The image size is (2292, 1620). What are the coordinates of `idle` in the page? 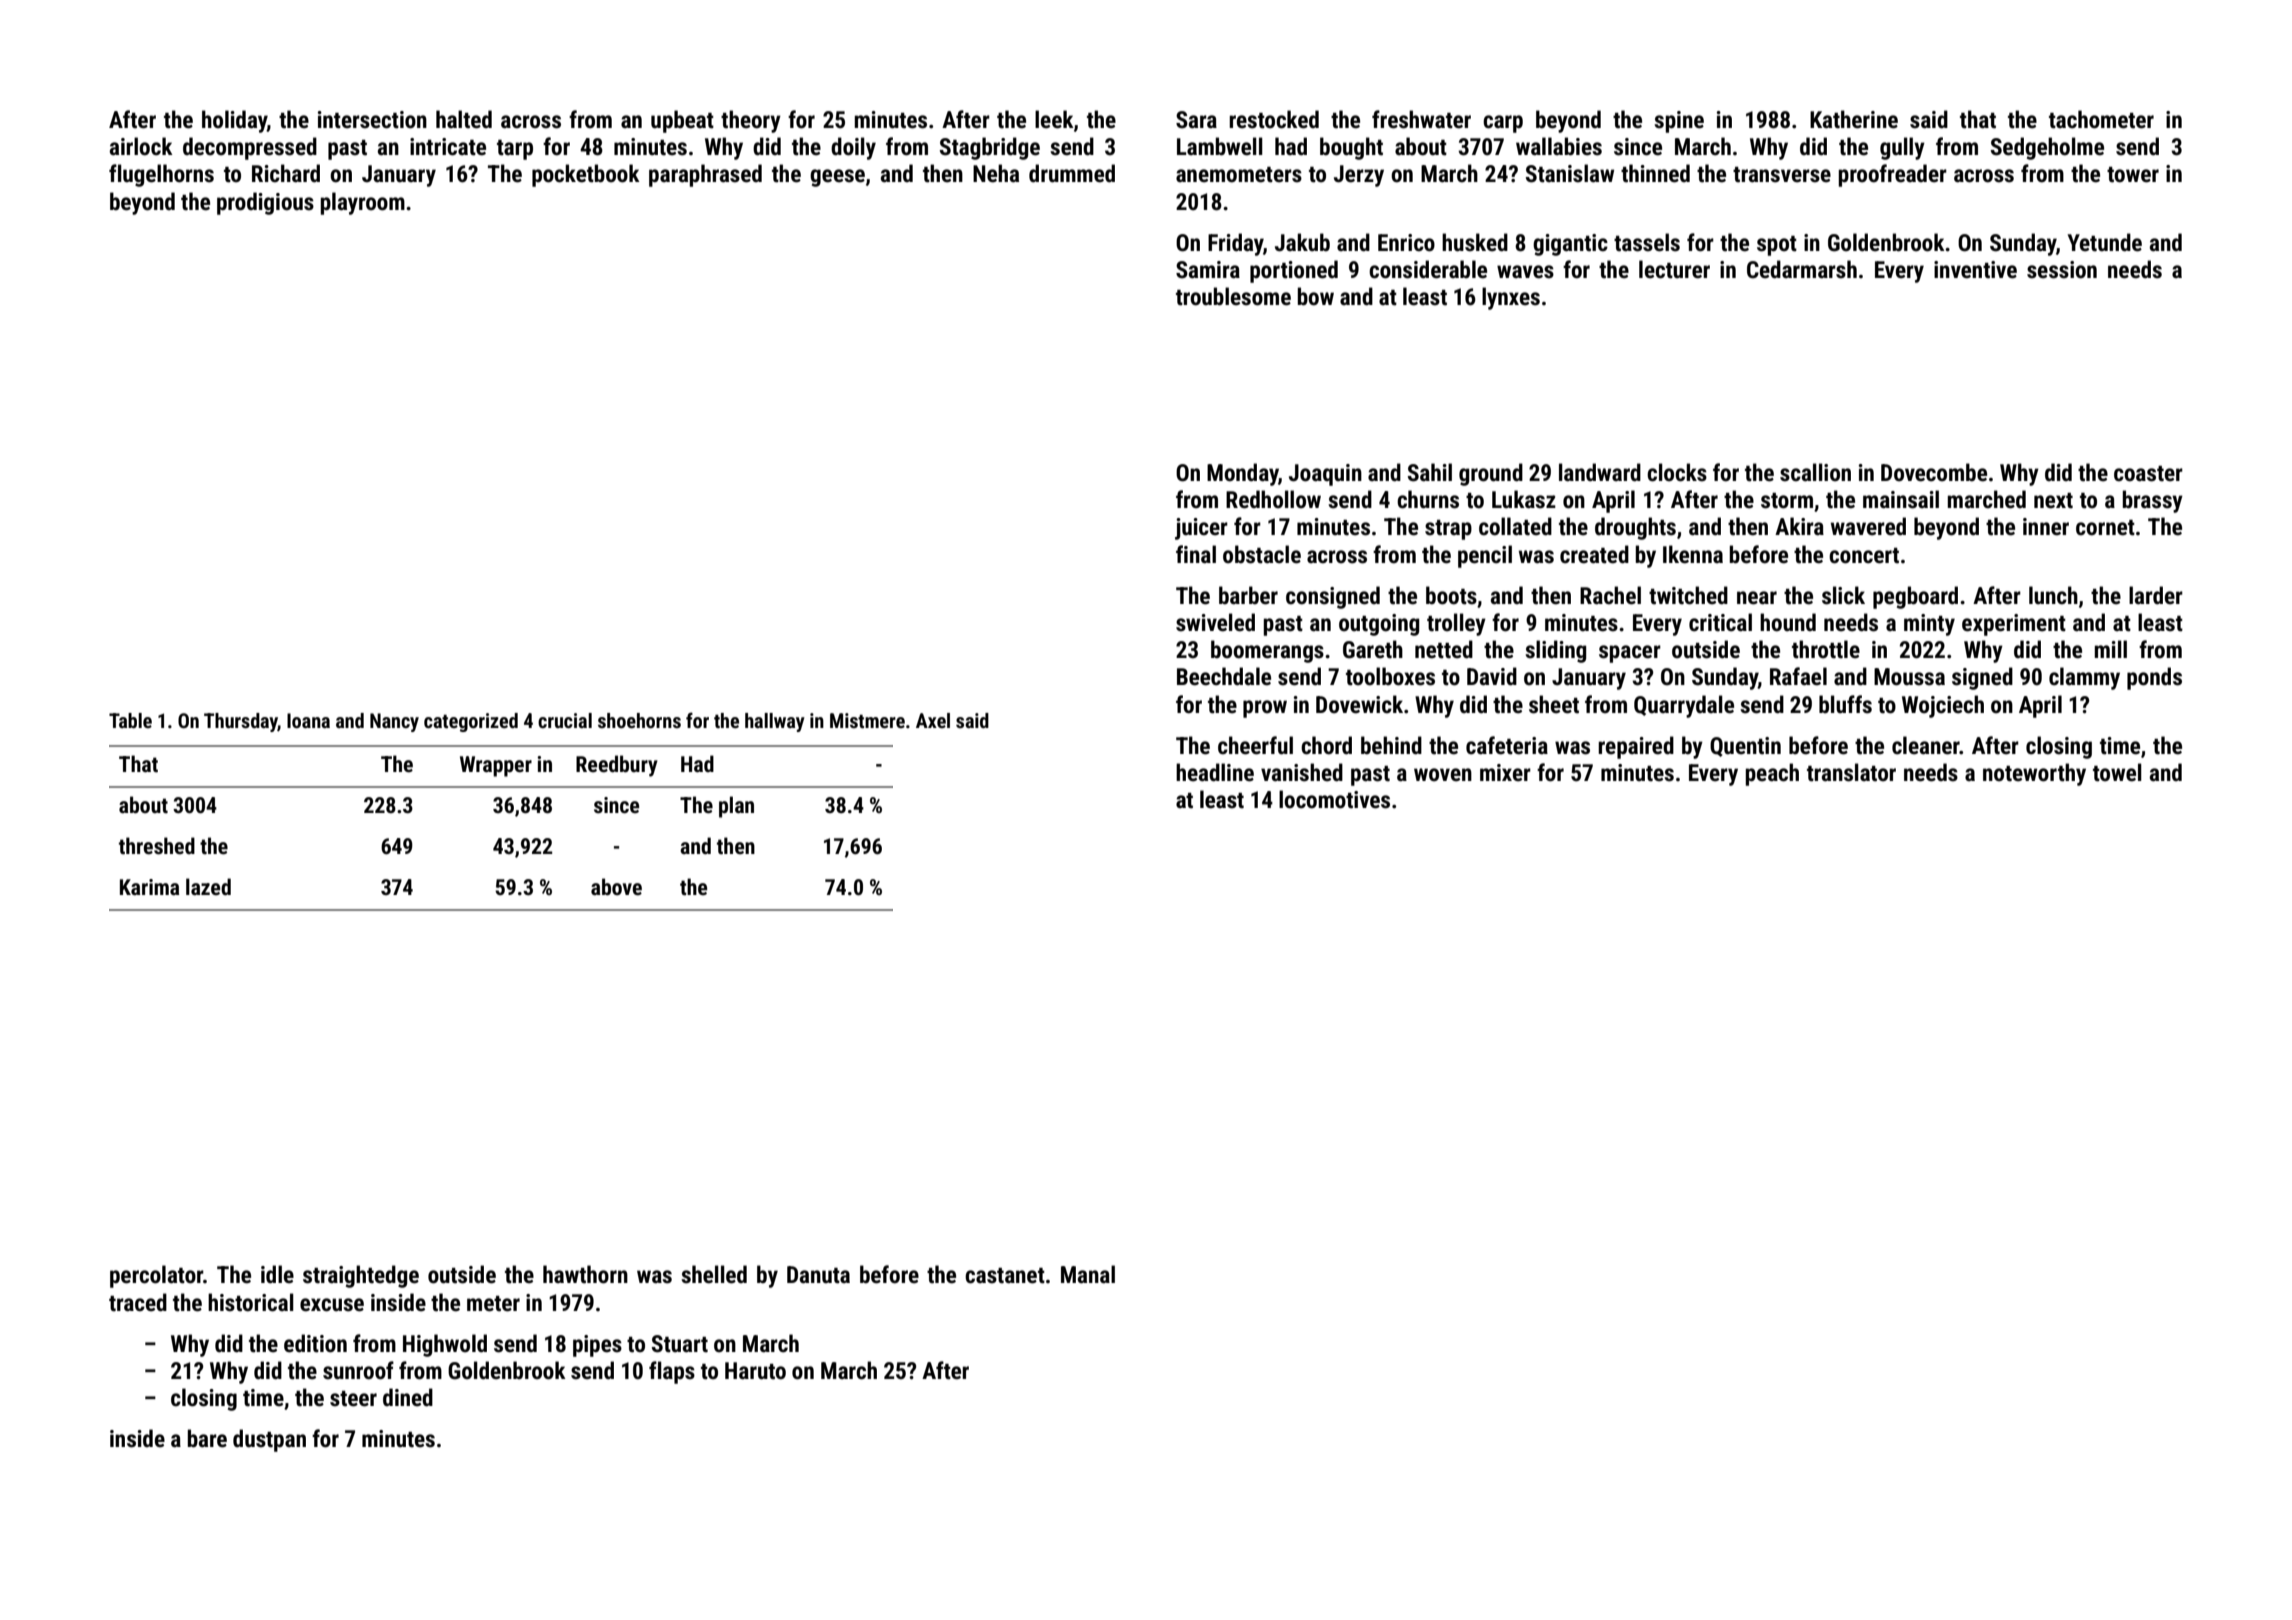 It's located at (277, 1274).
